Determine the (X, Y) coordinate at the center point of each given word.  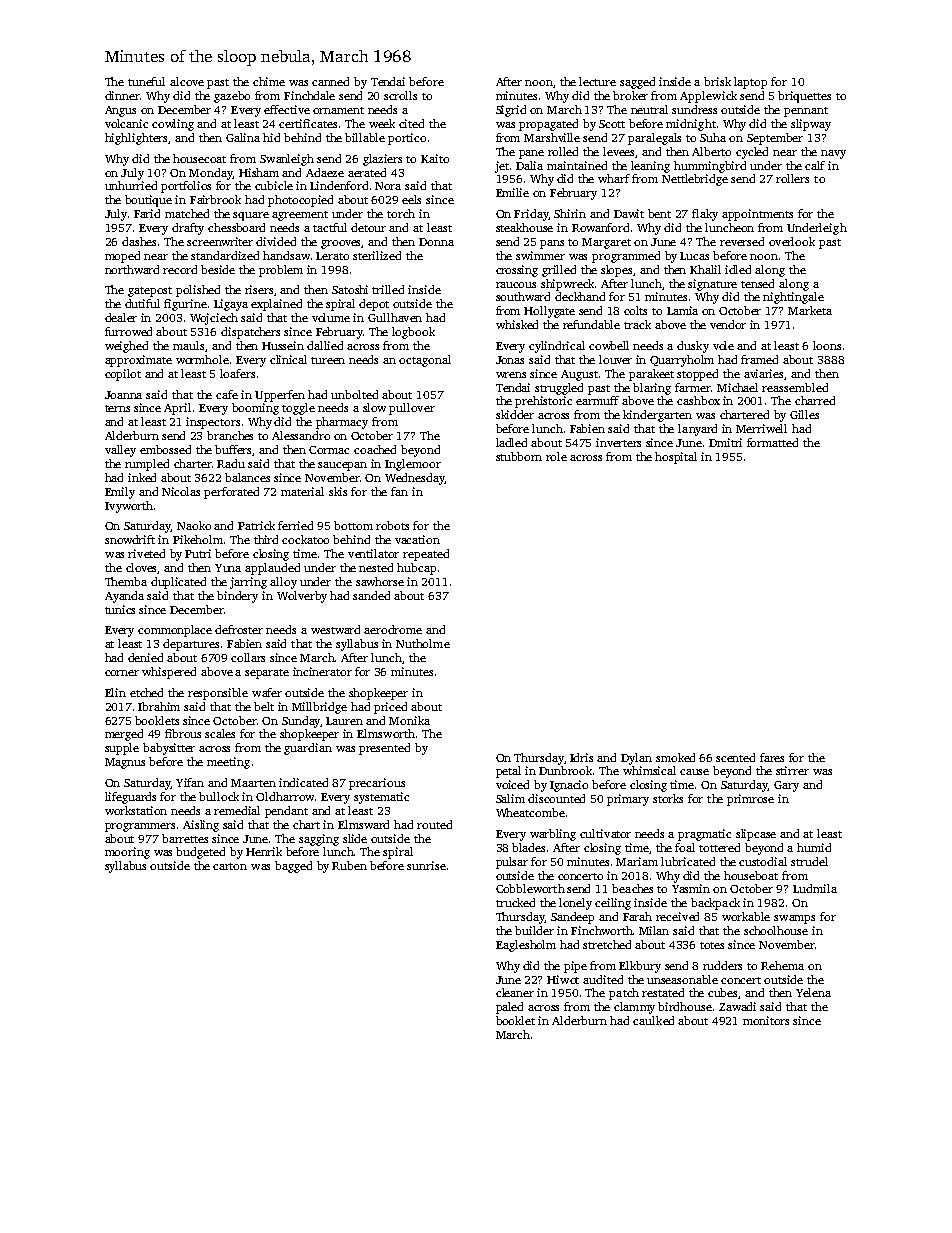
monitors (766, 1020)
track (637, 324)
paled (509, 1008)
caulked (653, 1020)
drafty (188, 229)
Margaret (606, 243)
